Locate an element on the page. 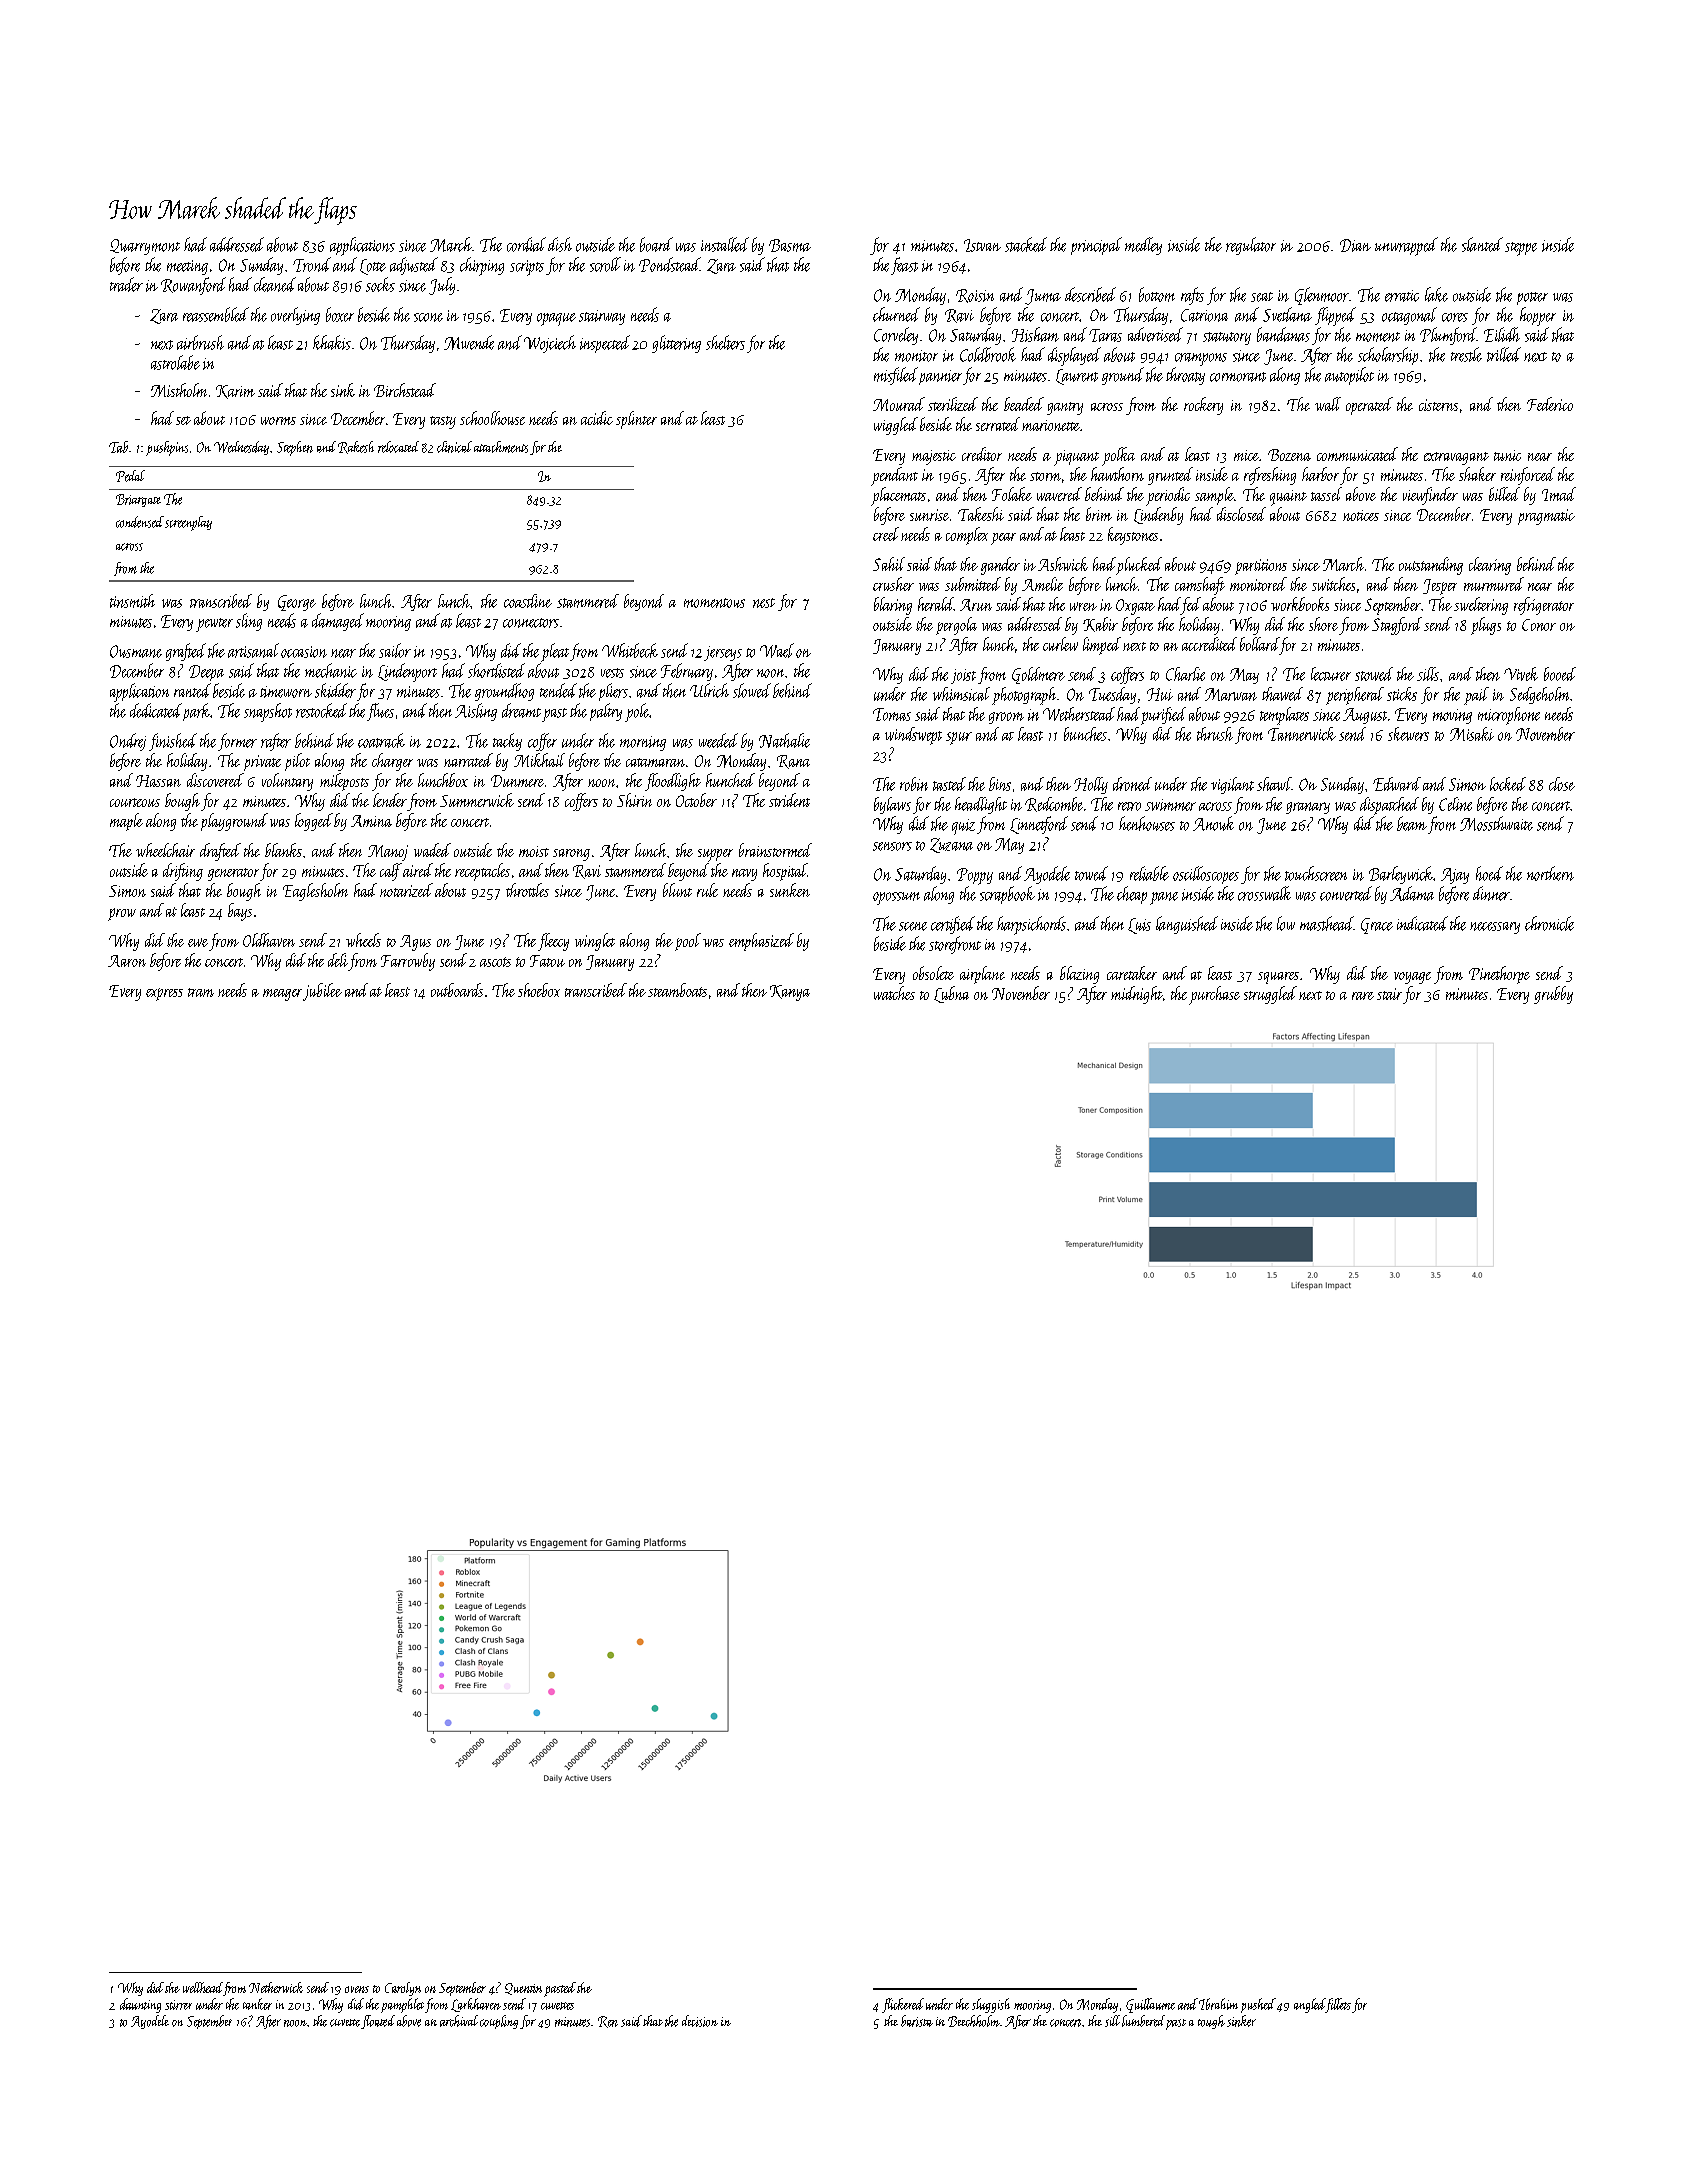  Quarrymont is located at coordinates (145, 247).
